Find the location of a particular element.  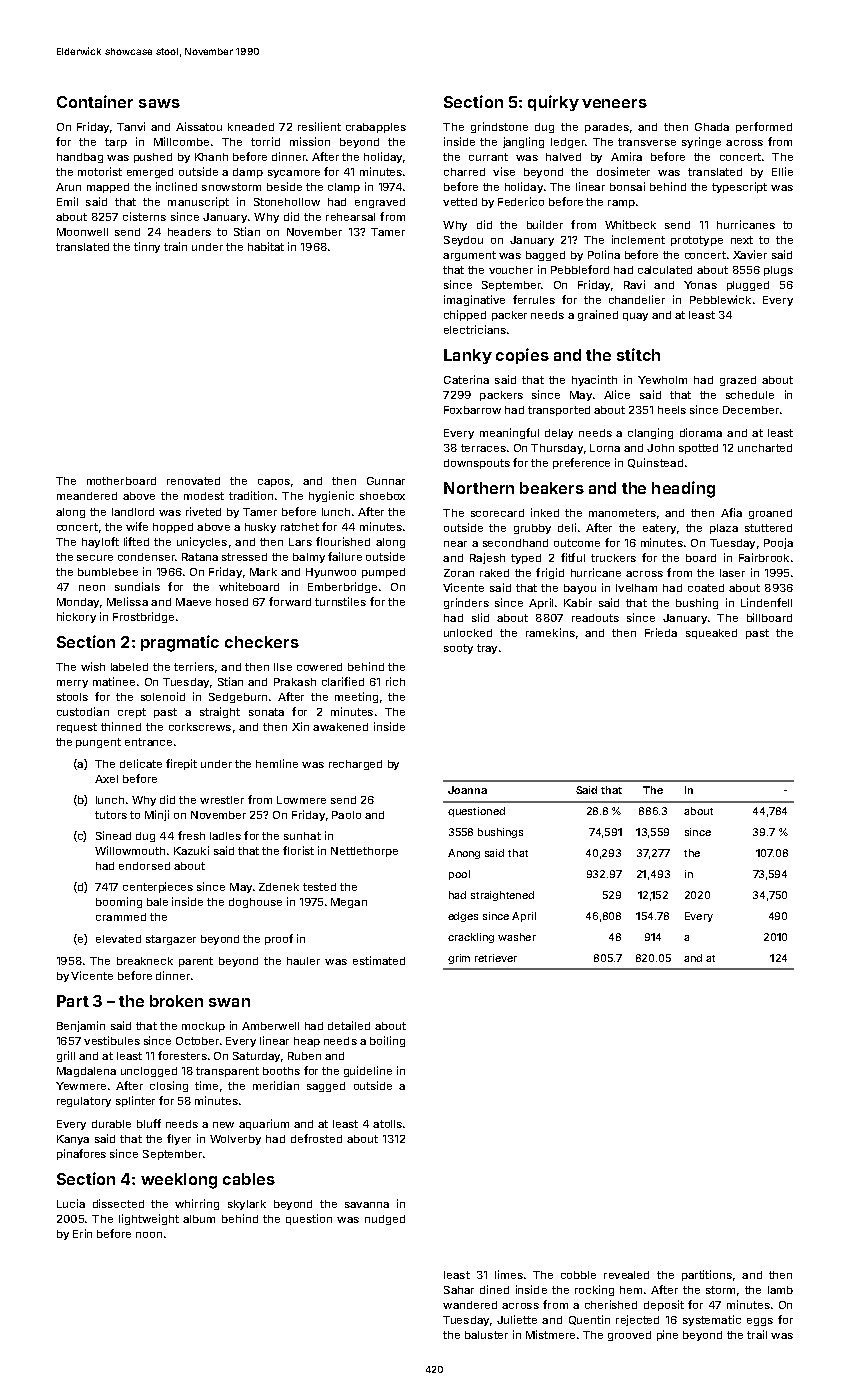

tray is located at coordinates (487, 649).
